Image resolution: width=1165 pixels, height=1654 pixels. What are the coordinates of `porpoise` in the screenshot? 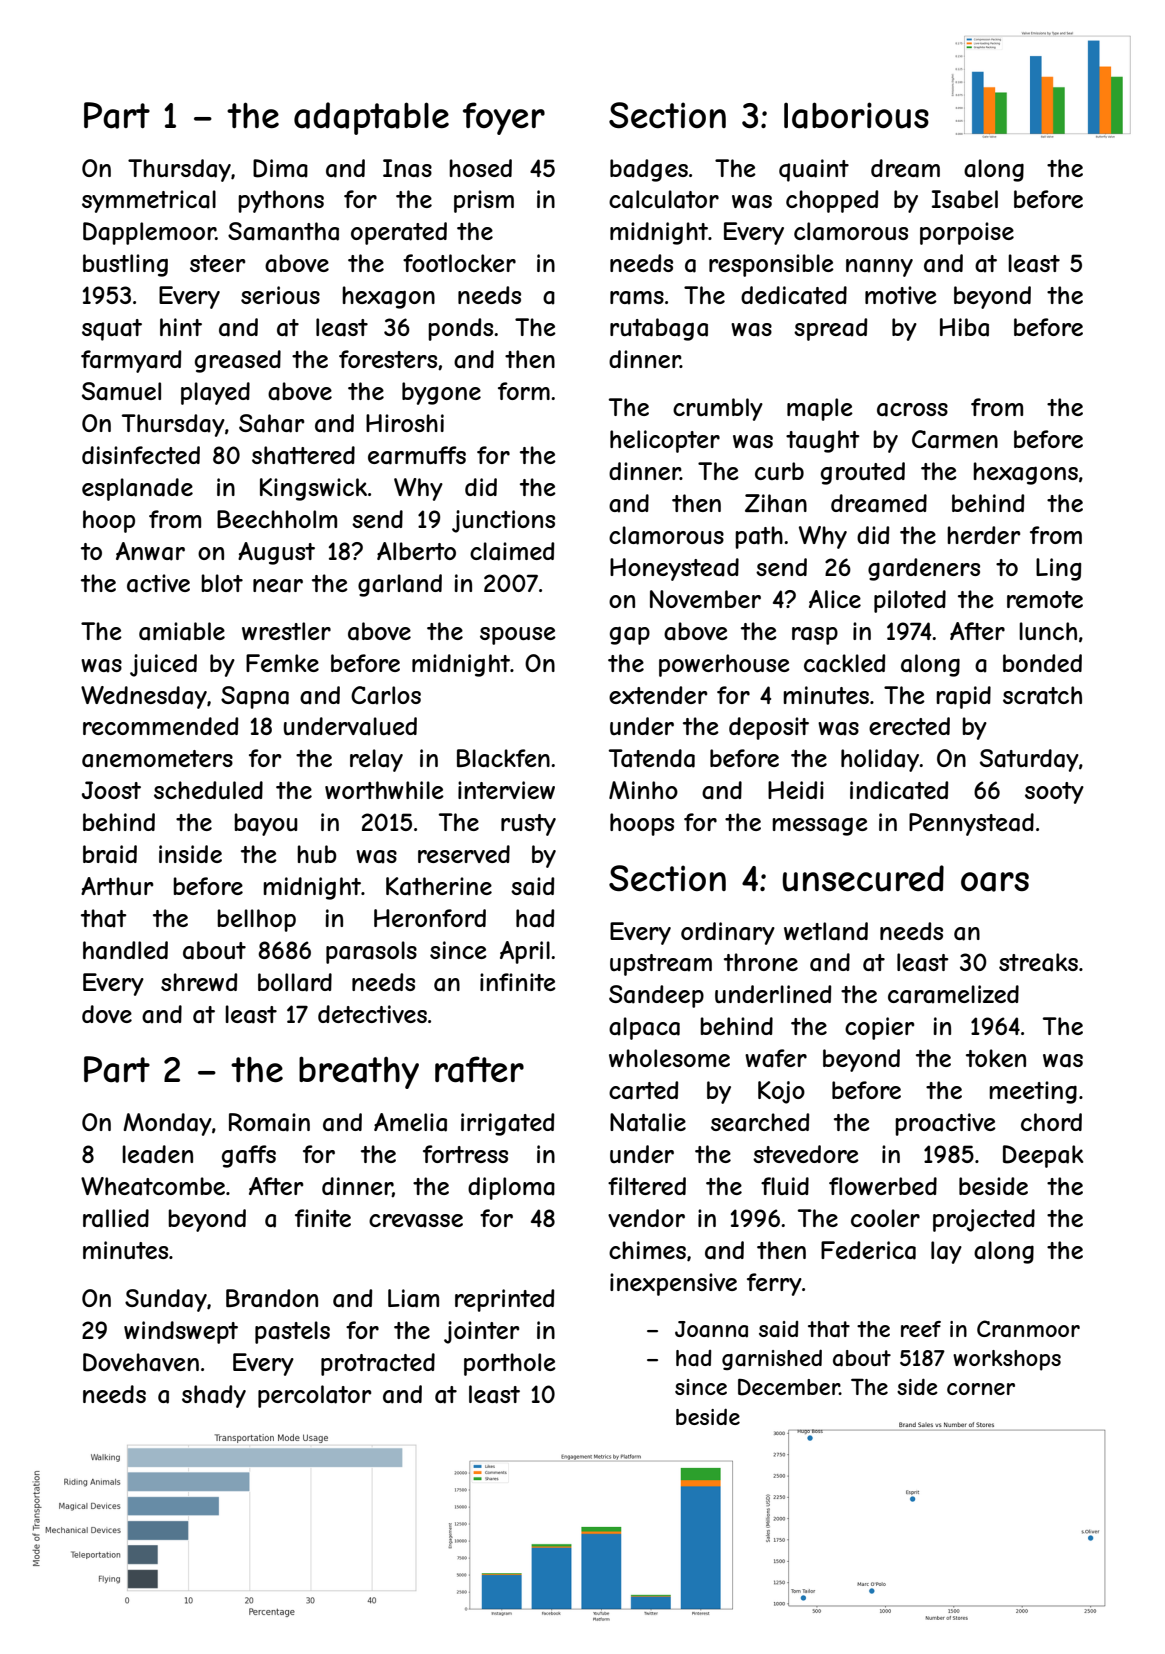 It's located at (967, 233).
